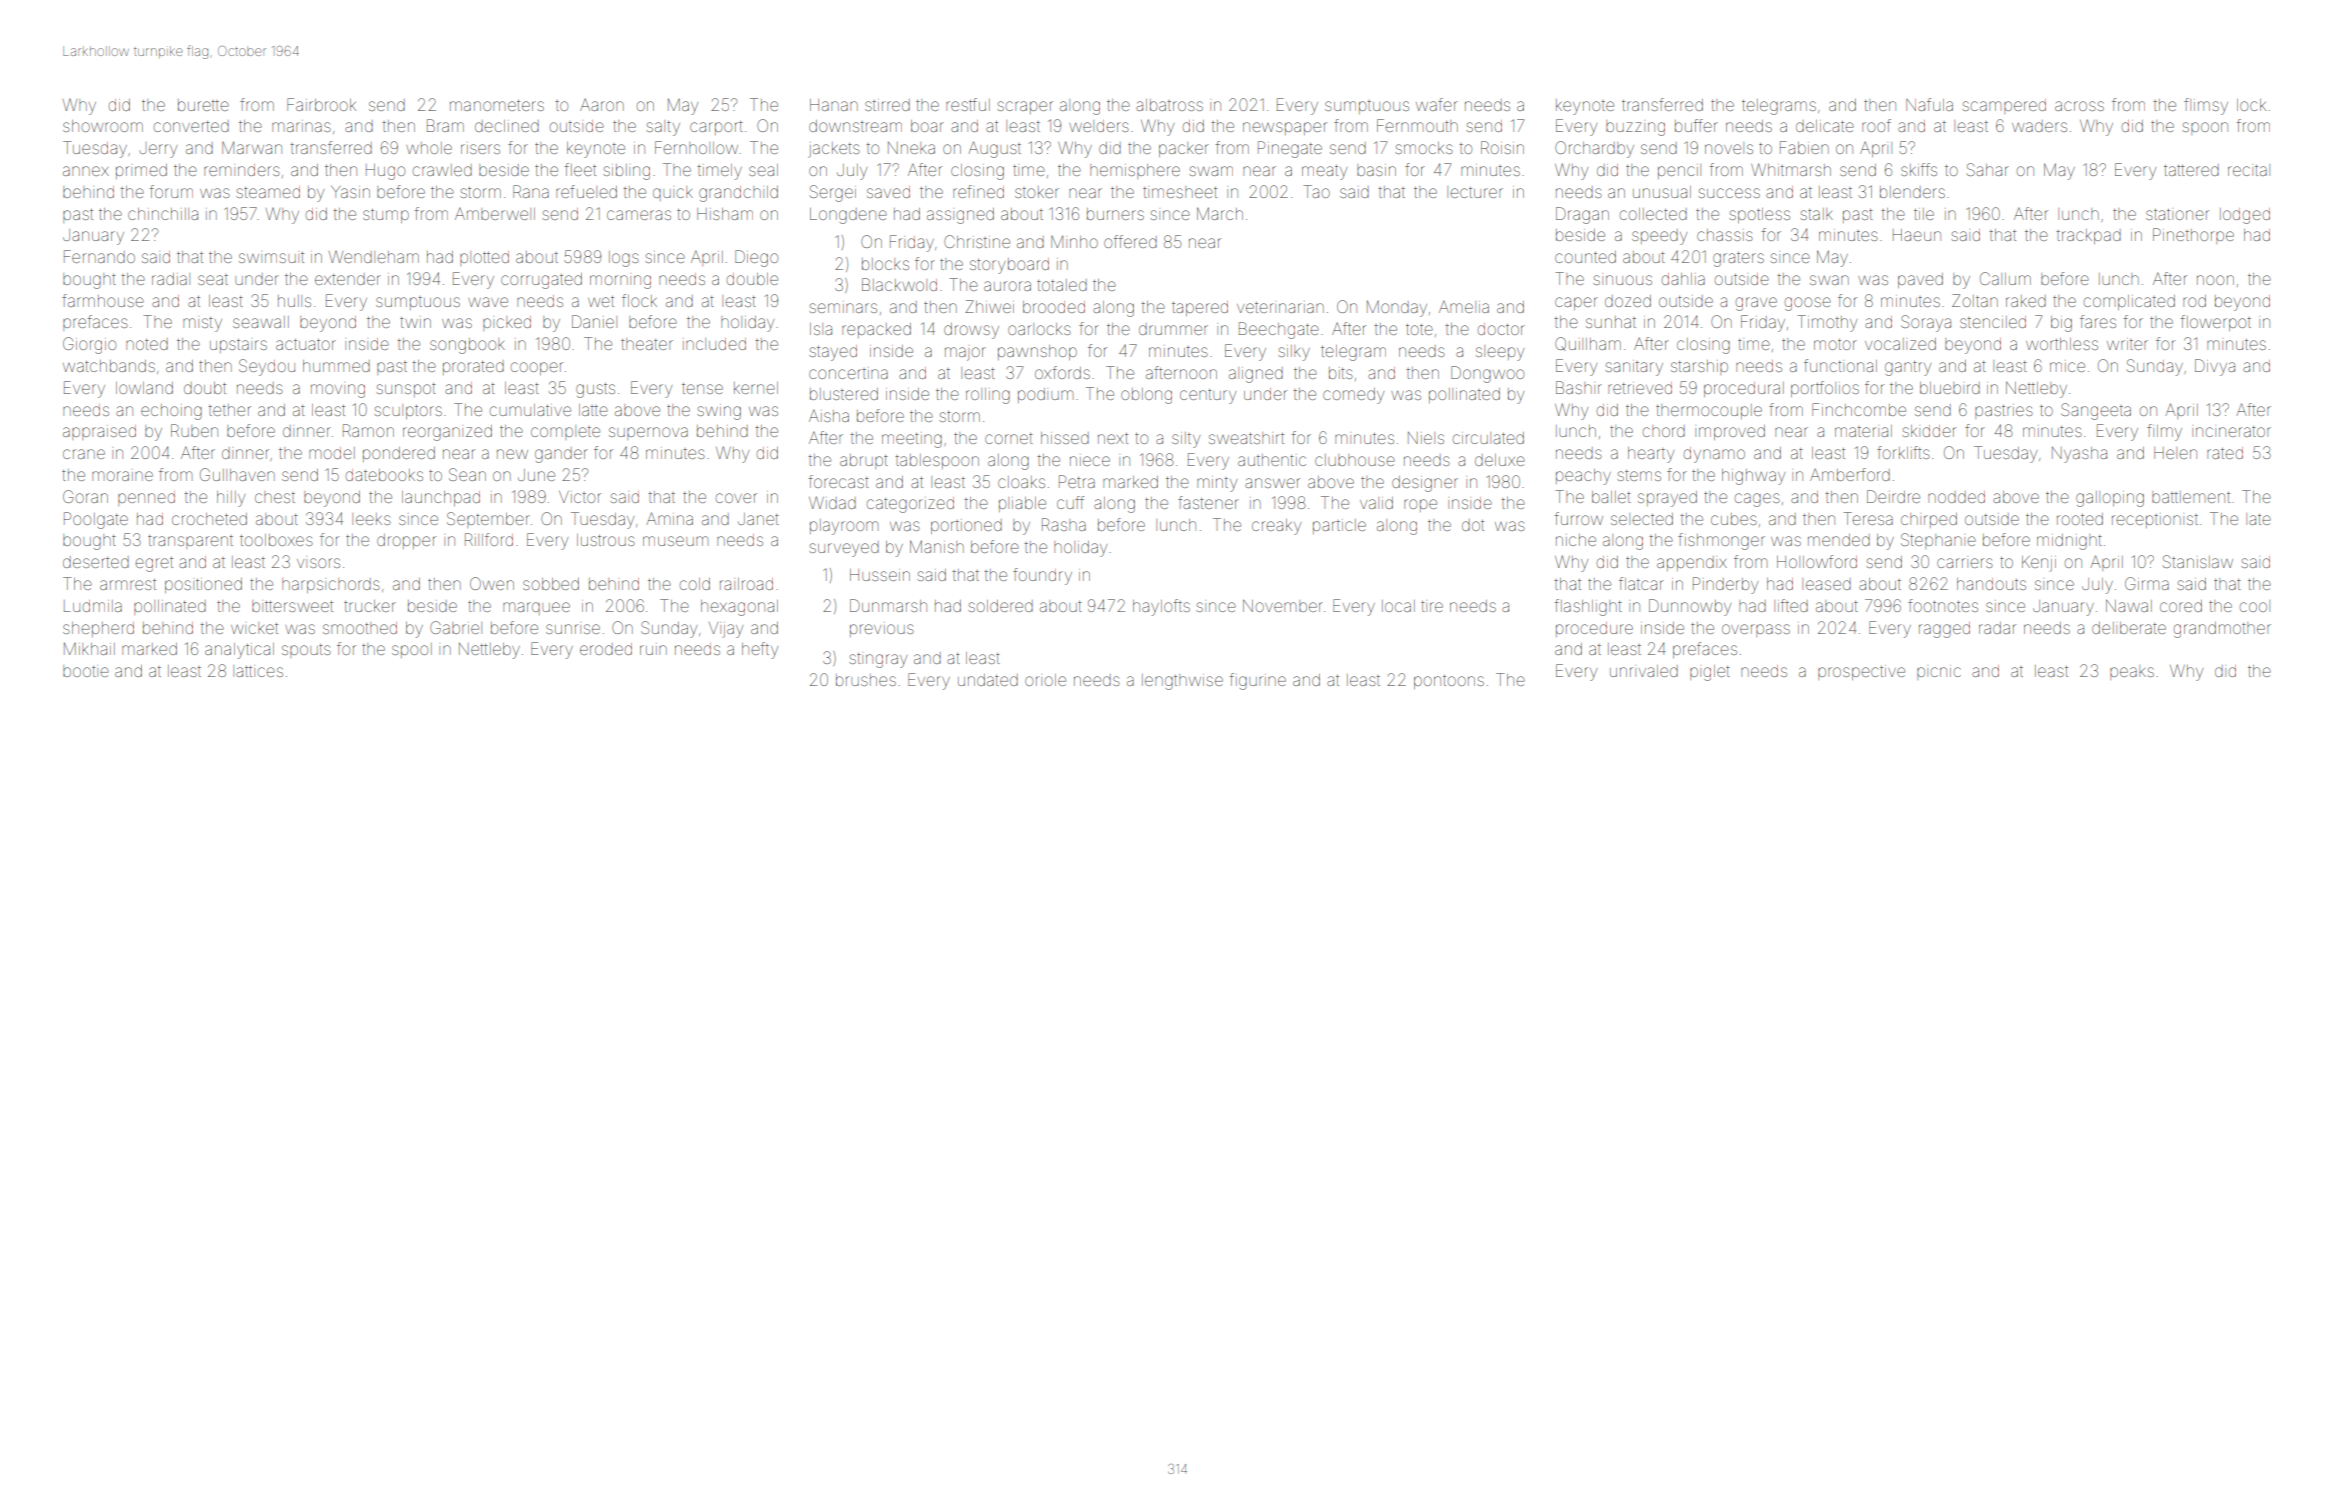  What do you see at coordinates (606, 649) in the screenshot?
I see `eroded` at bounding box center [606, 649].
